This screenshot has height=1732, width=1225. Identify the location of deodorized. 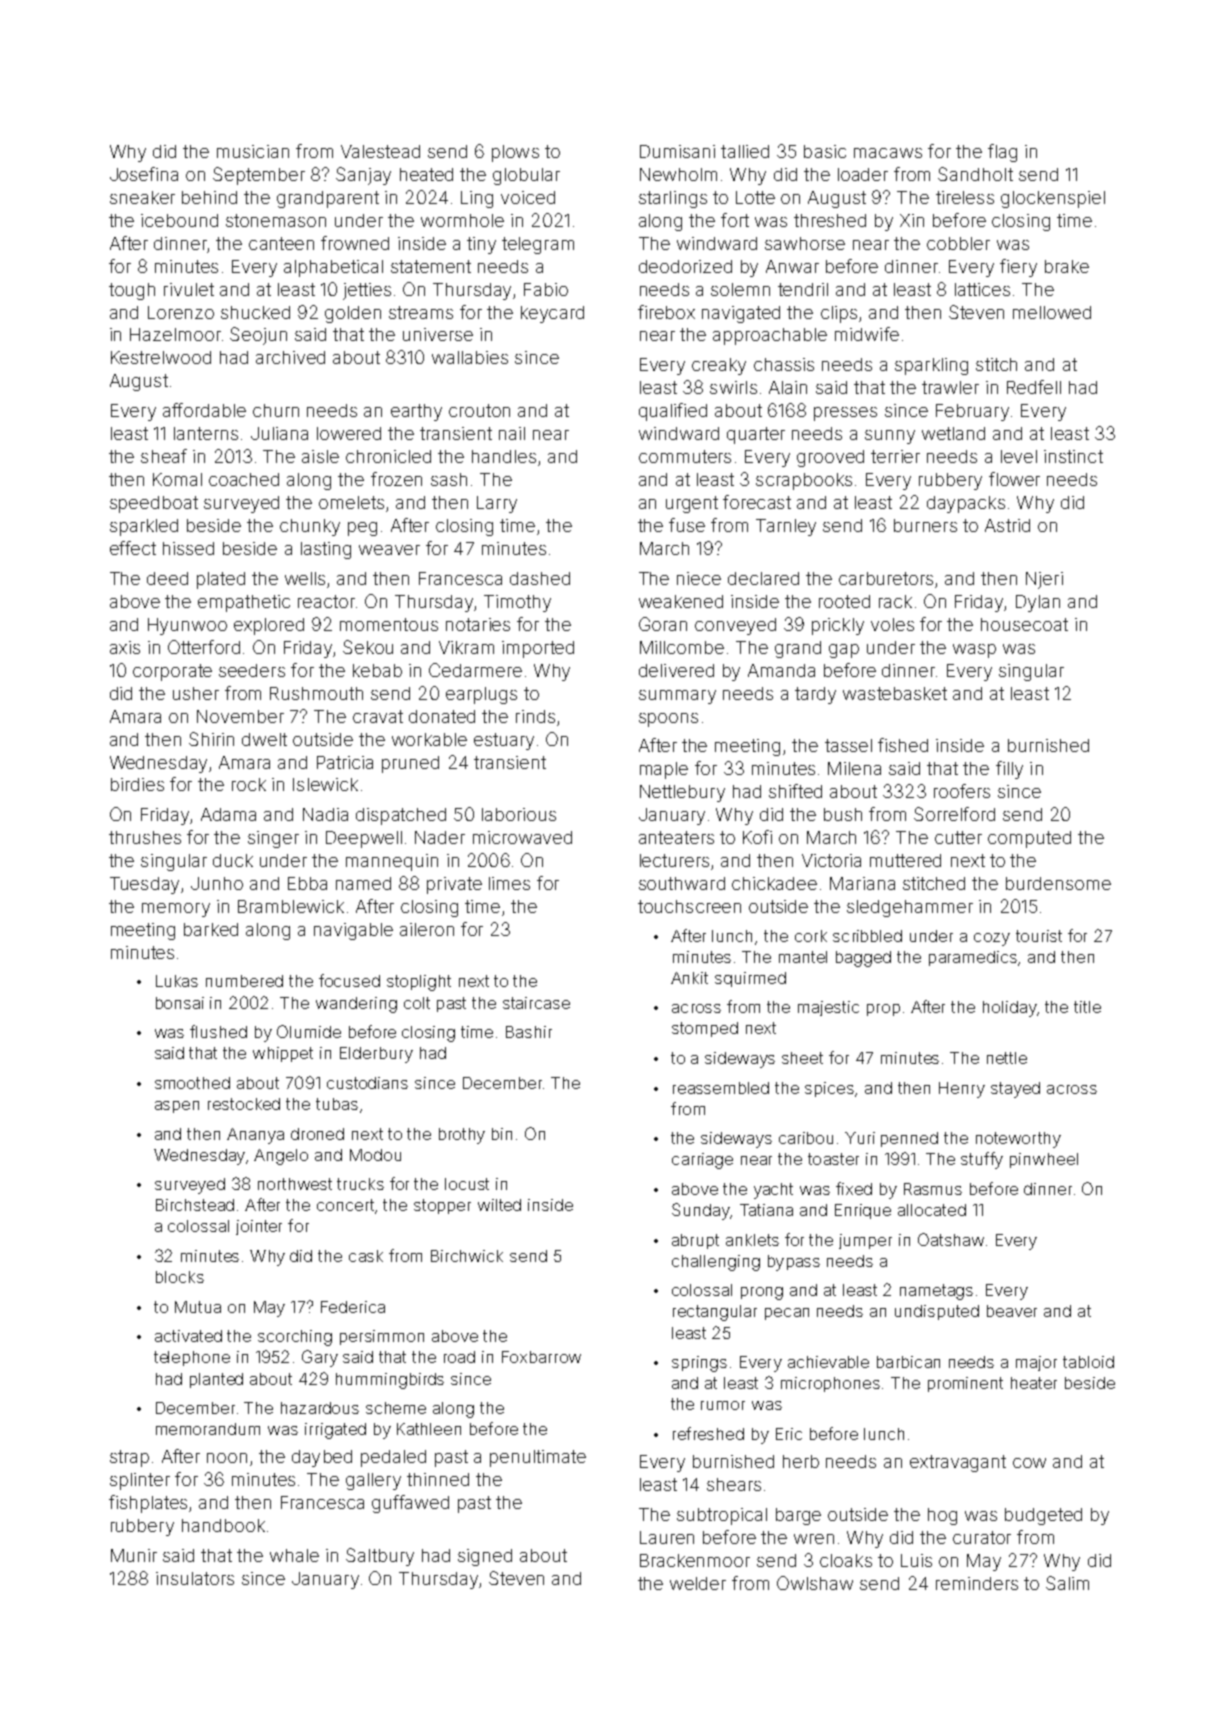
(685, 266).
